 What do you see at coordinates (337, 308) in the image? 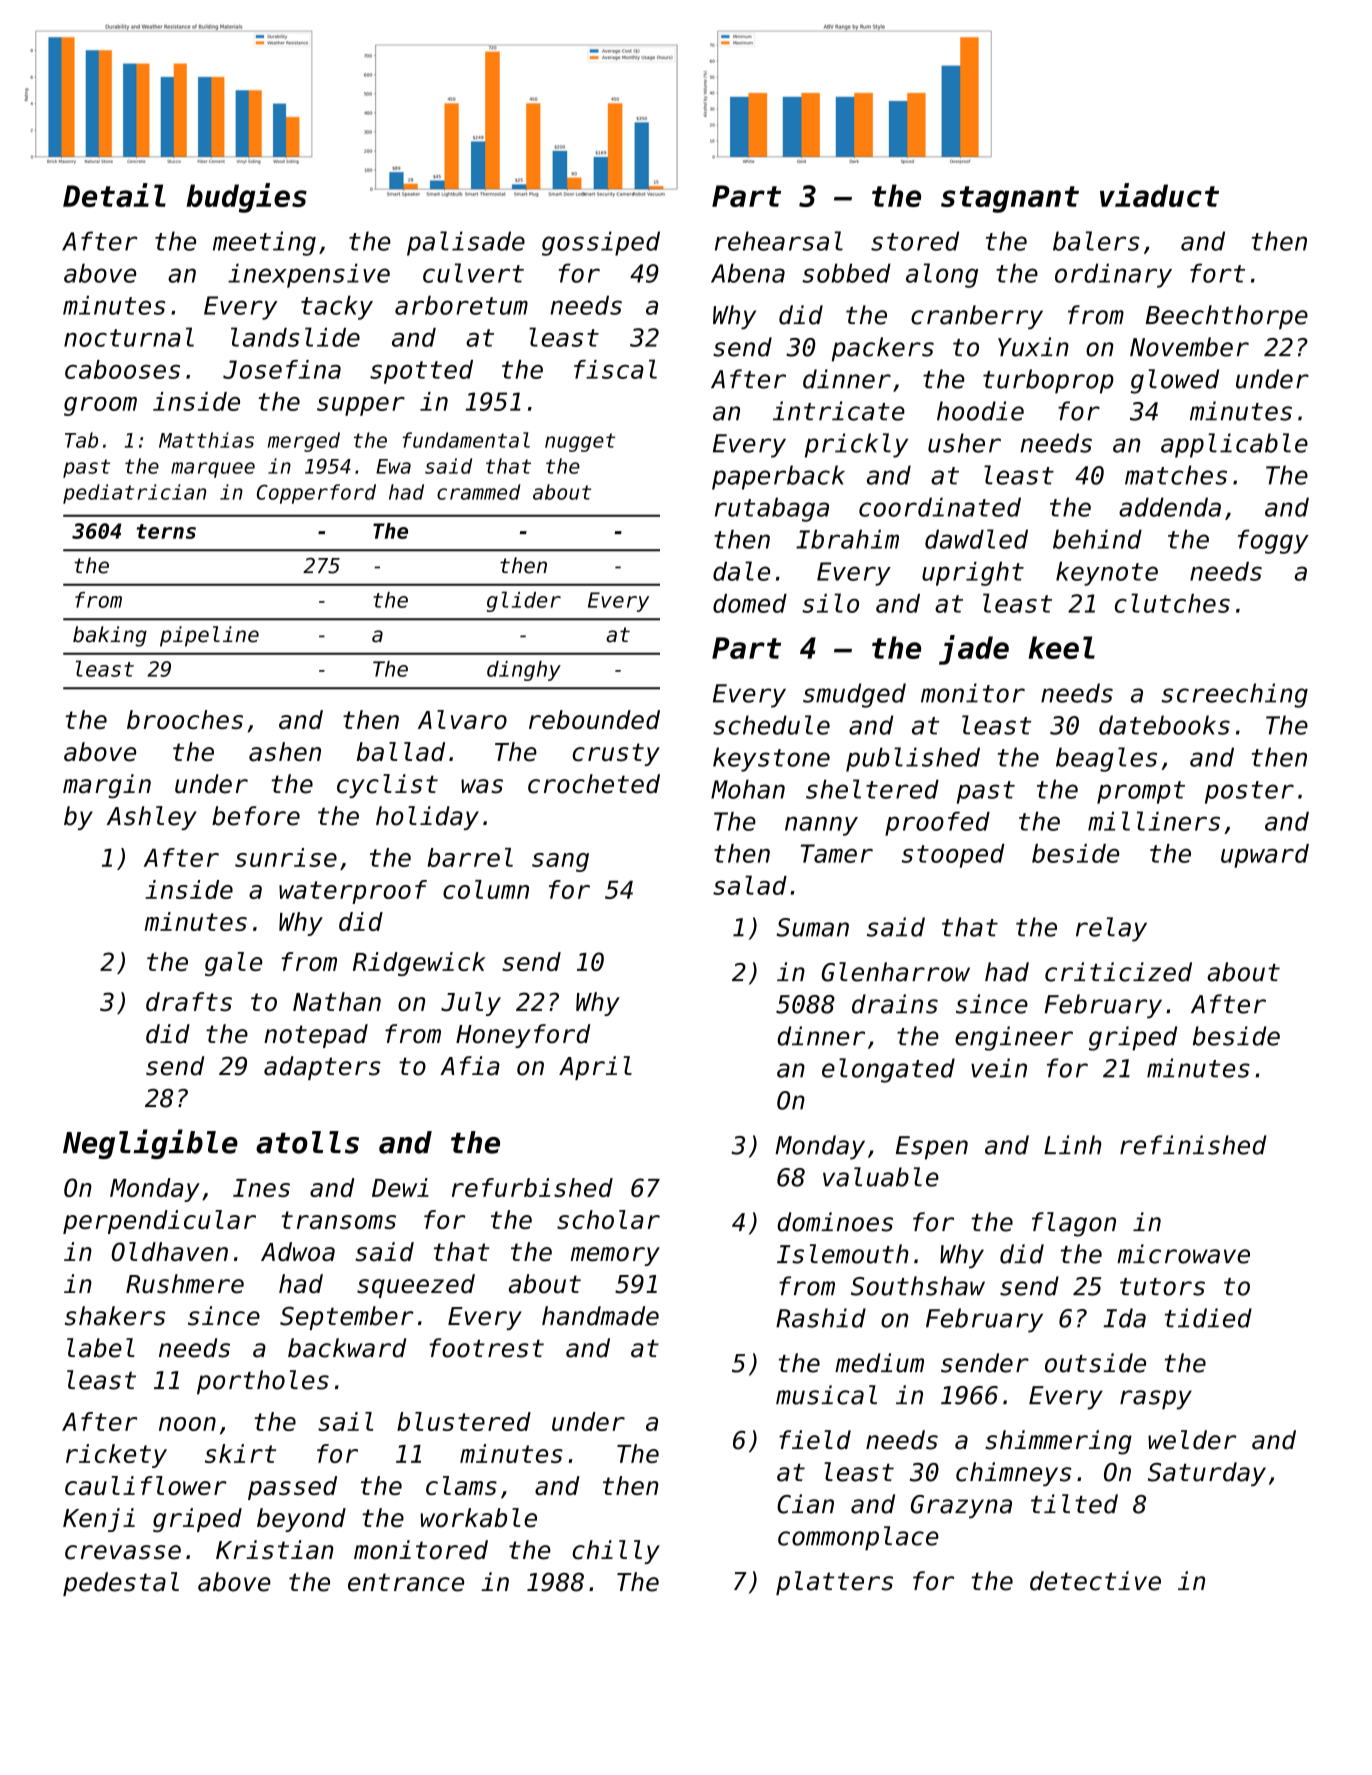
I see `tacky` at bounding box center [337, 308].
